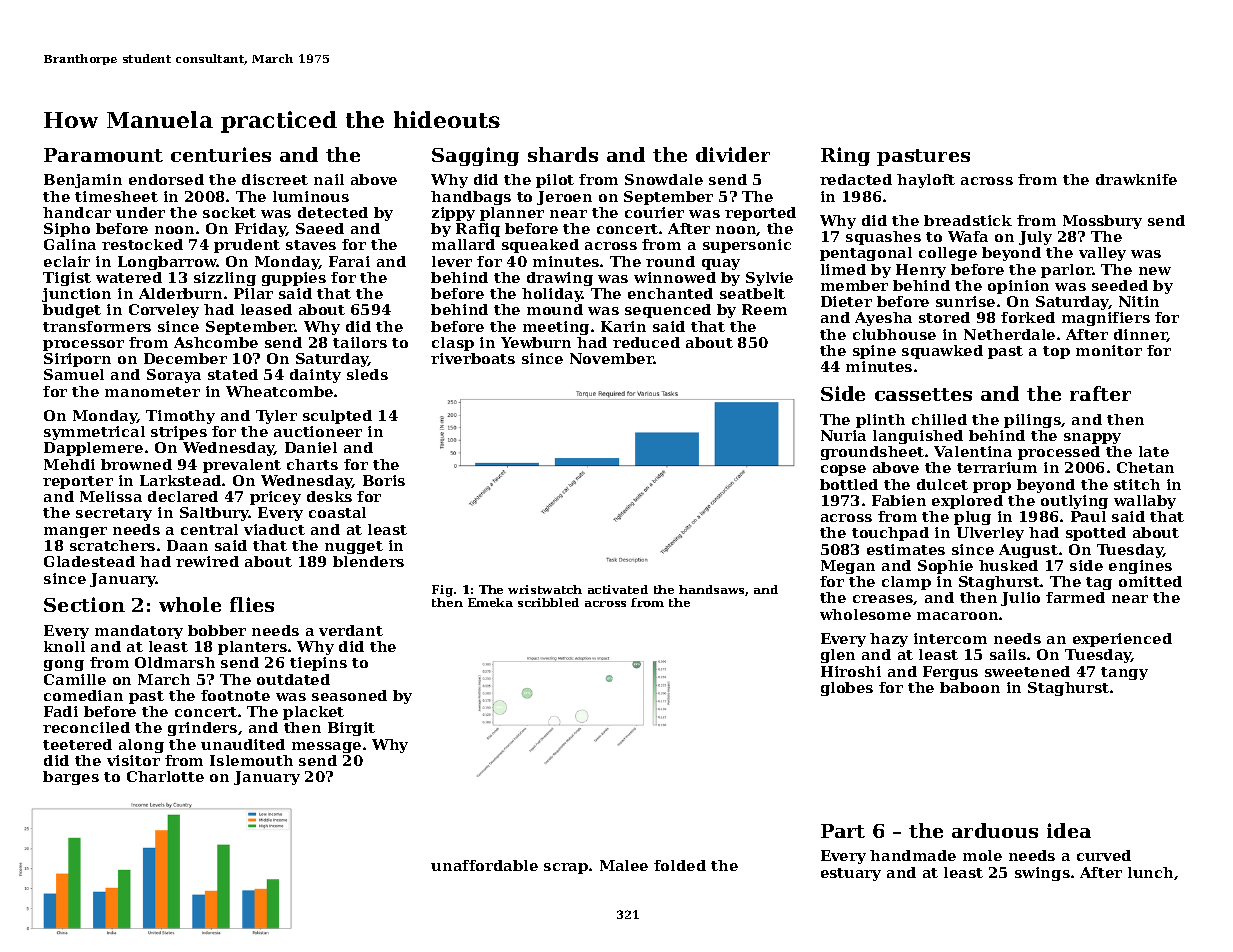 This image has height=952, width=1233. I want to click on scribbled, so click(548, 602).
